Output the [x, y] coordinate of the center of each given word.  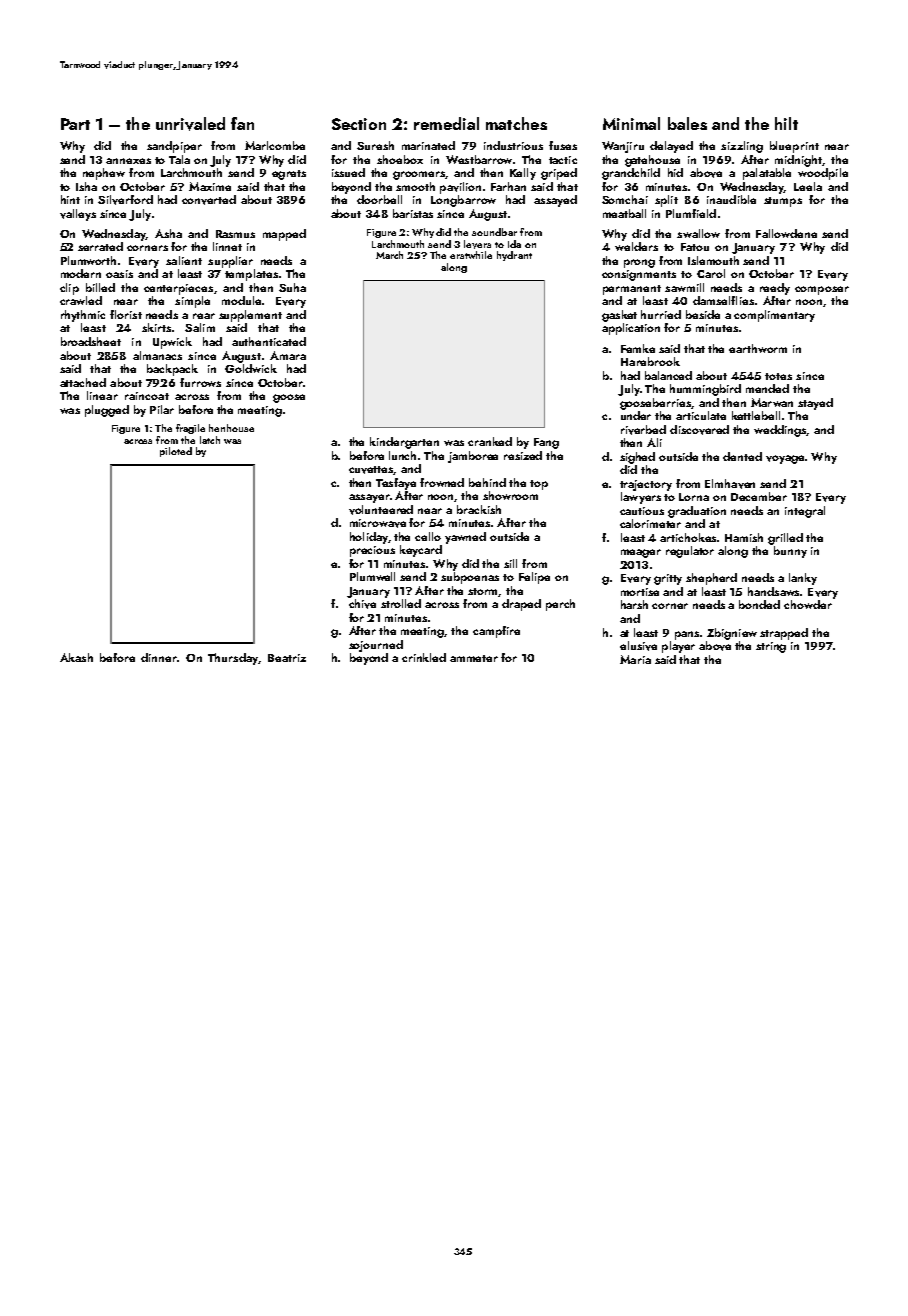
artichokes [688, 537]
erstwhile [471, 255]
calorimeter [650, 523]
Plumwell [372, 576]
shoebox [400, 159]
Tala [179, 159]
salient [184, 260]
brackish [479, 509]
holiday [369, 538]
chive [362, 604]
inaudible [731, 199]
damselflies [723, 300]
